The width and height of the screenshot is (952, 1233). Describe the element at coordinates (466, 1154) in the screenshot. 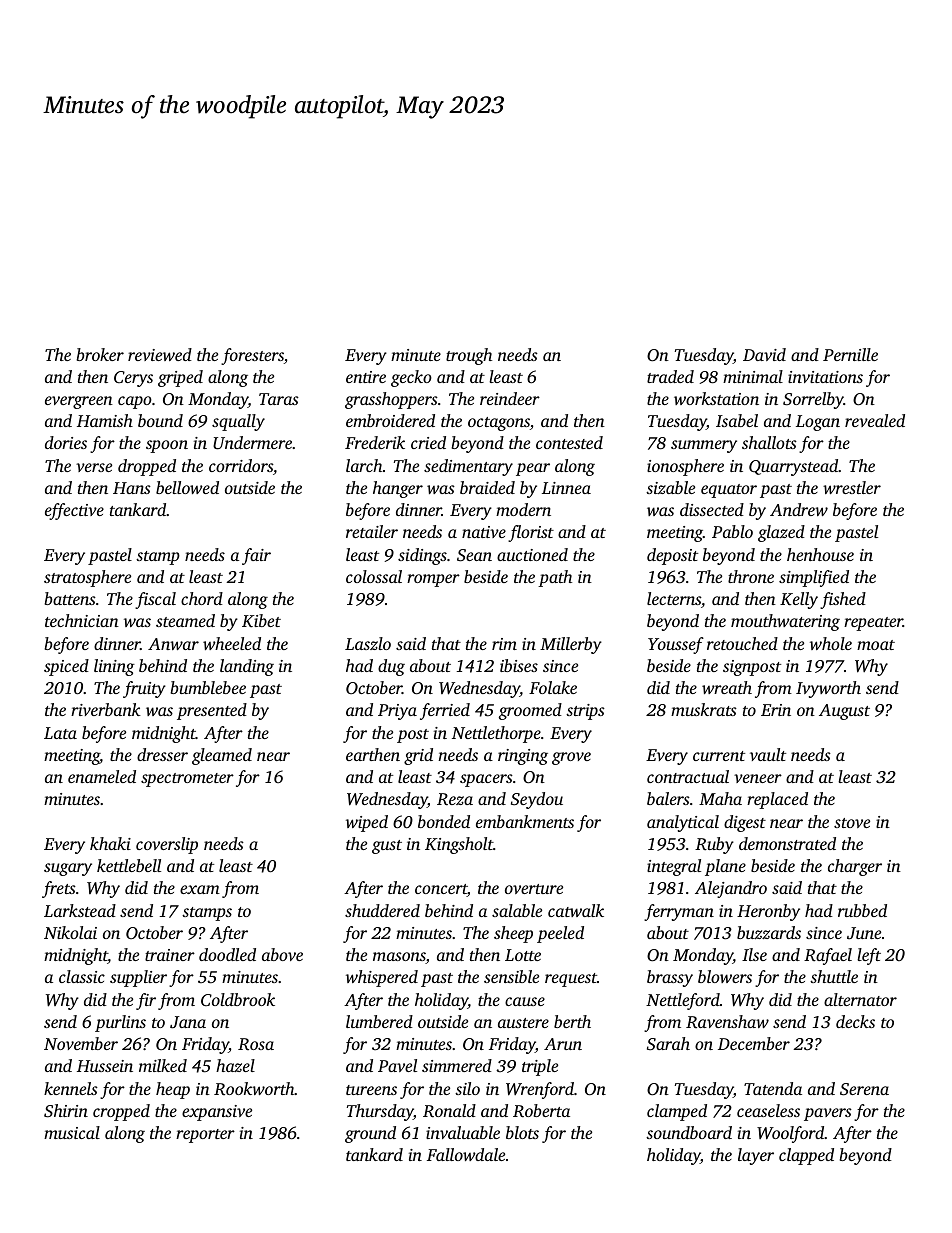

I see `Fallowdale` at that location.
